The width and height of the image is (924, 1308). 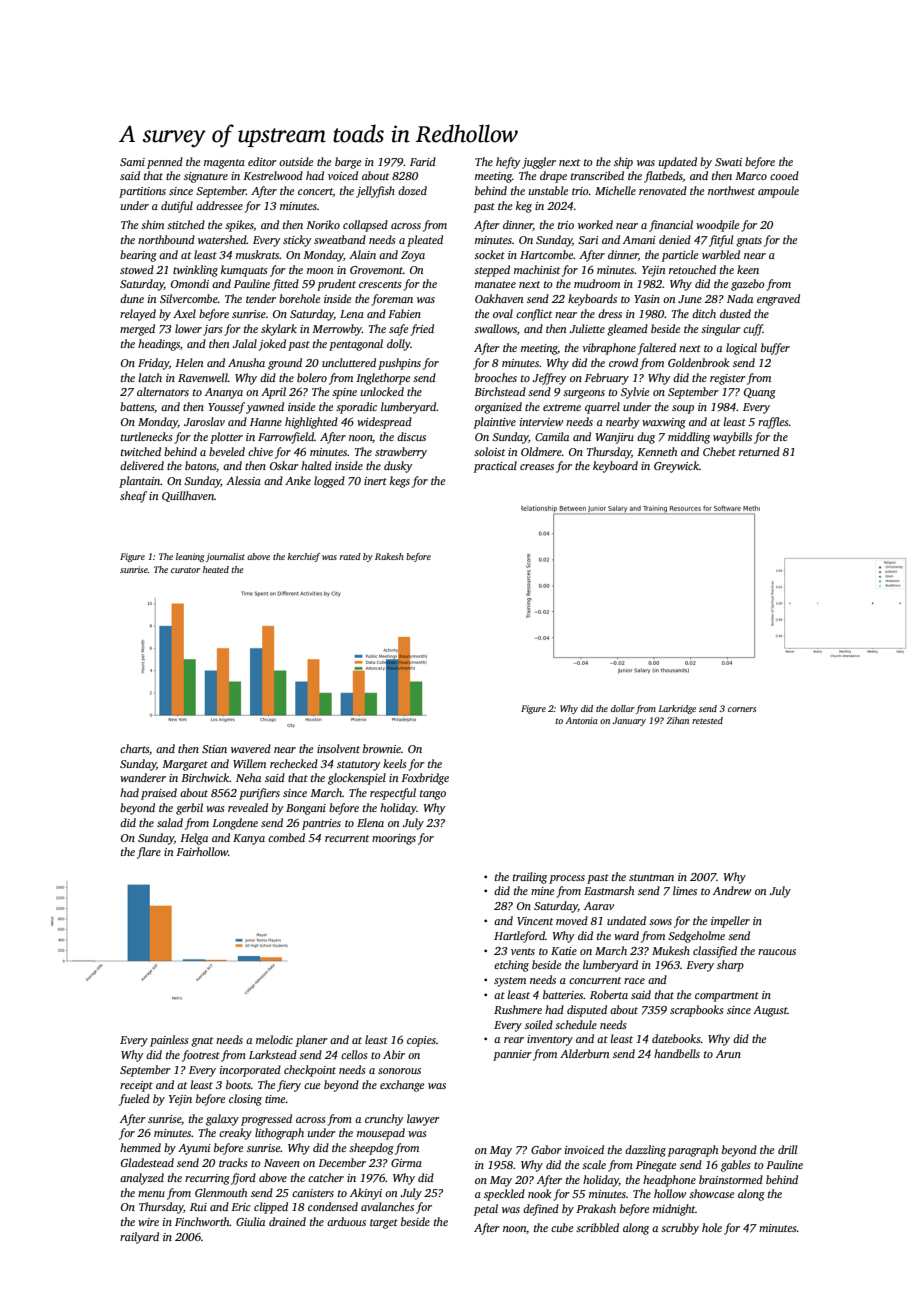 What do you see at coordinates (143, 777) in the image?
I see `wanderer` at bounding box center [143, 777].
